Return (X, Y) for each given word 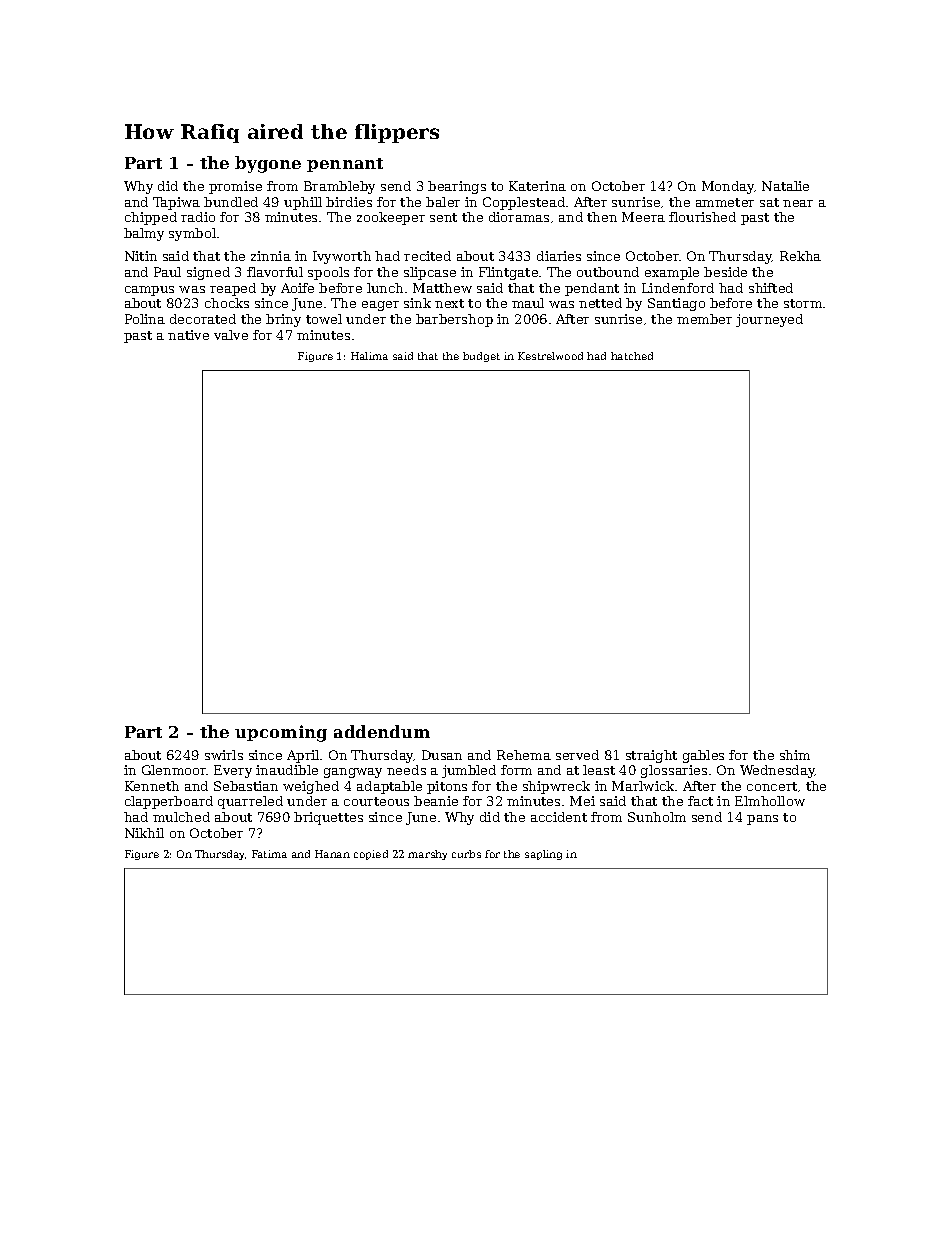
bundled (231, 202)
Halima (369, 356)
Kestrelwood (550, 356)
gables (703, 756)
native (188, 335)
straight (651, 756)
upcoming (281, 733)
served (577, 755)
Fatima (269, 854)
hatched (632, 356)
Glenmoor (174, 770)
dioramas (519, 217)
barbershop (454, 320)
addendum (382, 731)
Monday (728, 187)
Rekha (800, 256)
